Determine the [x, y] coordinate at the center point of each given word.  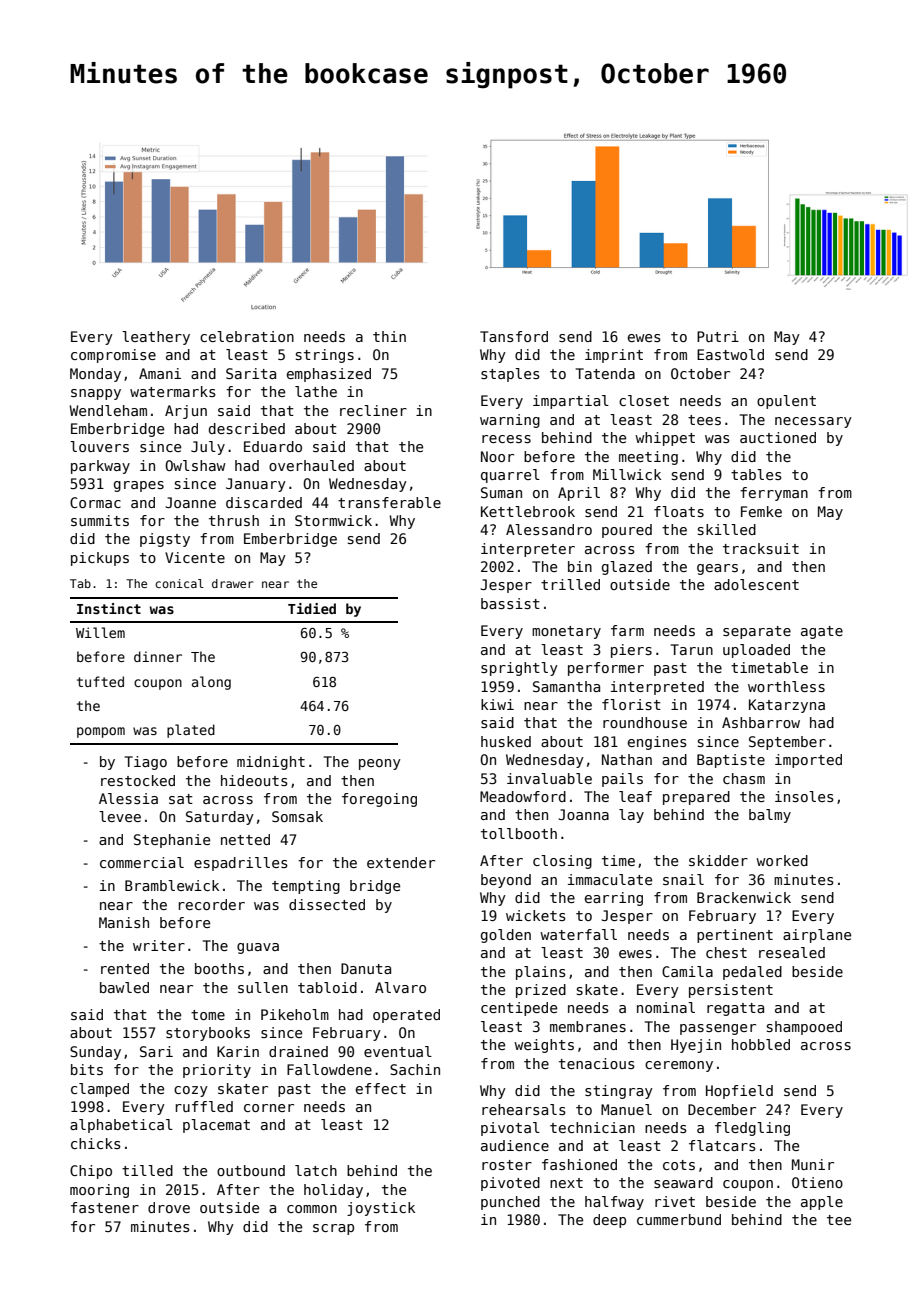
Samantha [566, 686]
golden [506, 936]
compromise [113, 356]
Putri [718, 336]
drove [169, 1207]
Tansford [514, 336]
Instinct [109, 608]
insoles [804, 796]
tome [208, 1015]
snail [683, 879]
